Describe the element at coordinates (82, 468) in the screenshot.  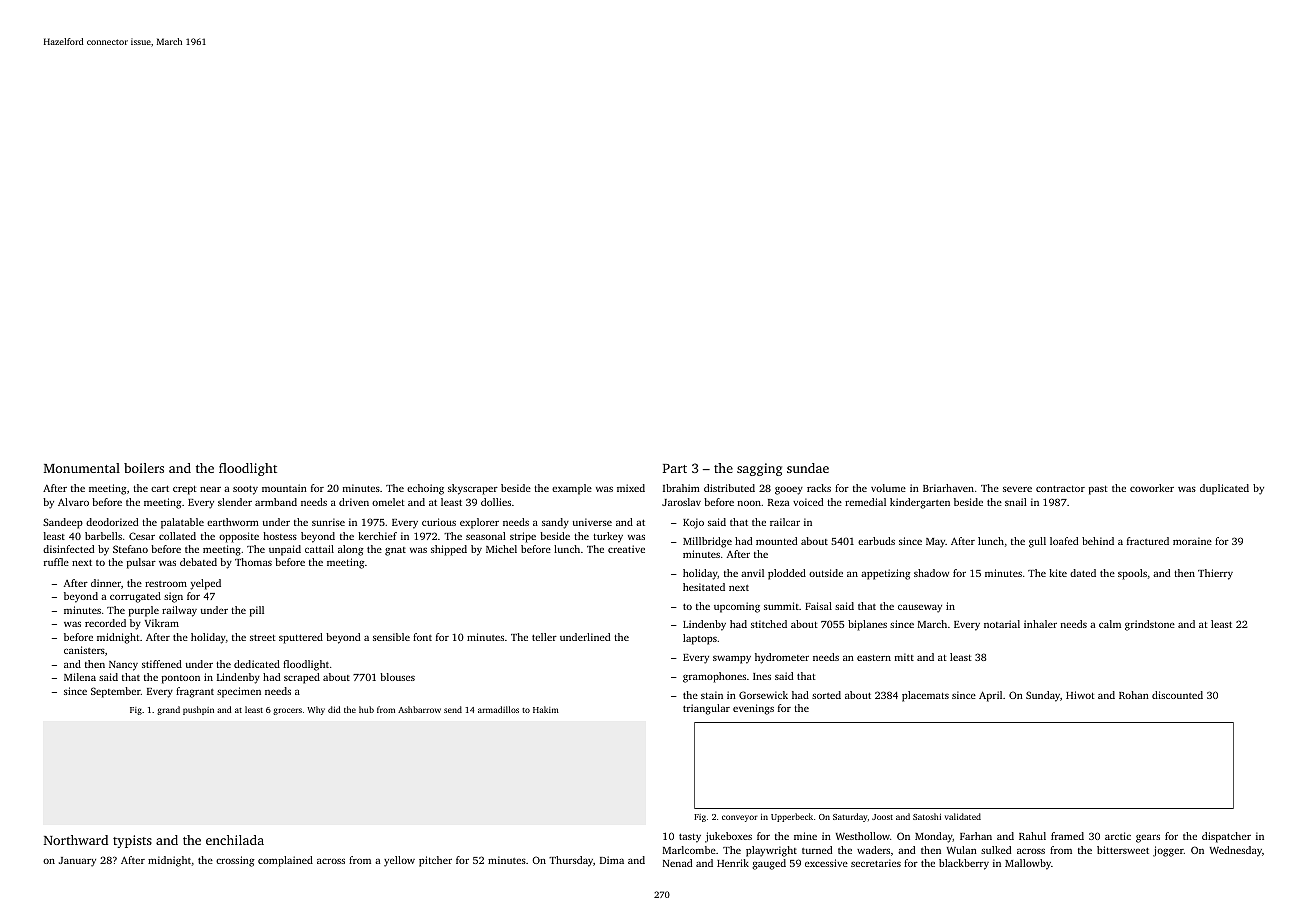
I see `Monumental` at that location.
